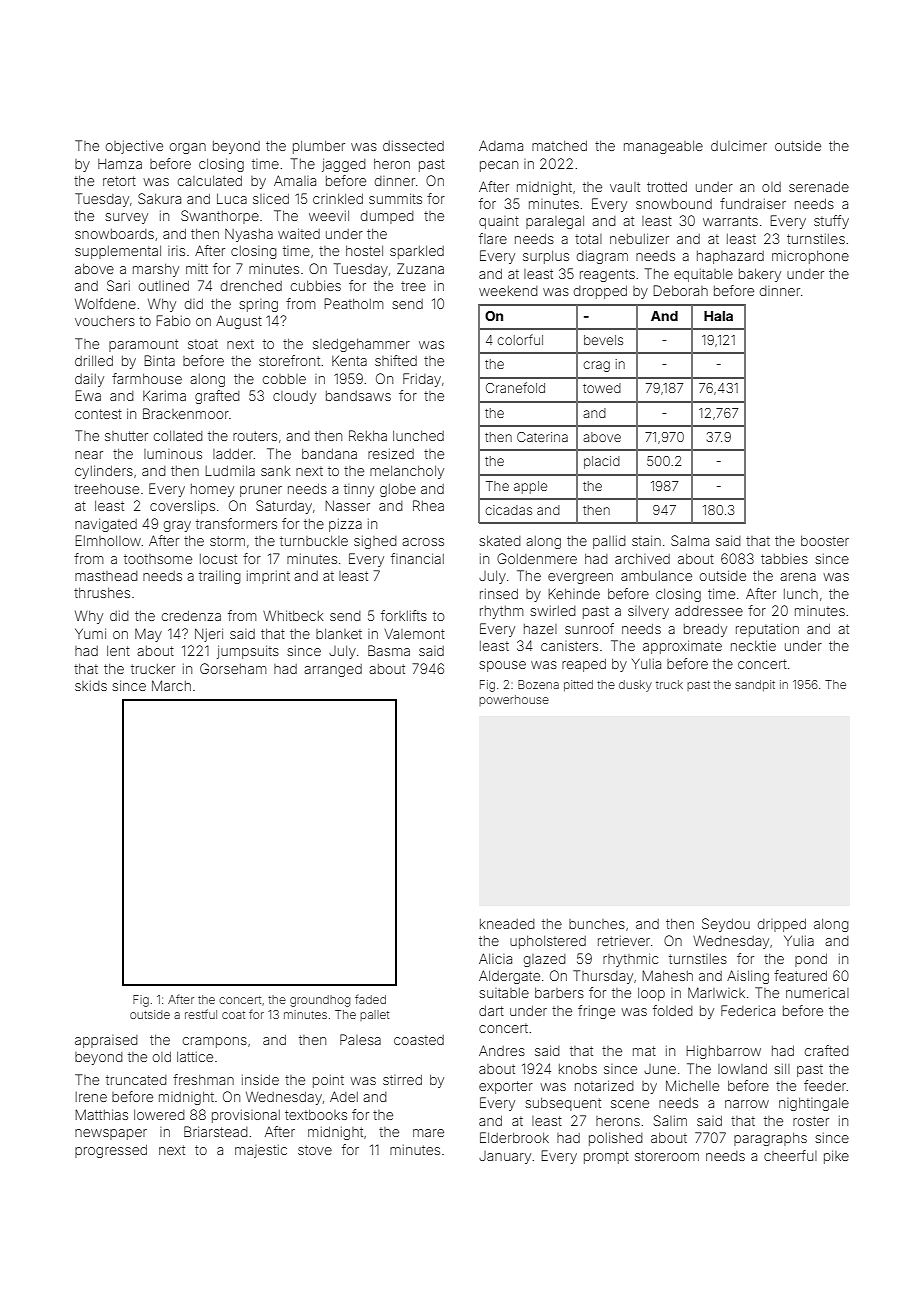 Image resolution: width=924 pixels, height=1311 pixels. I want to click on towed, so click(602, 388).
